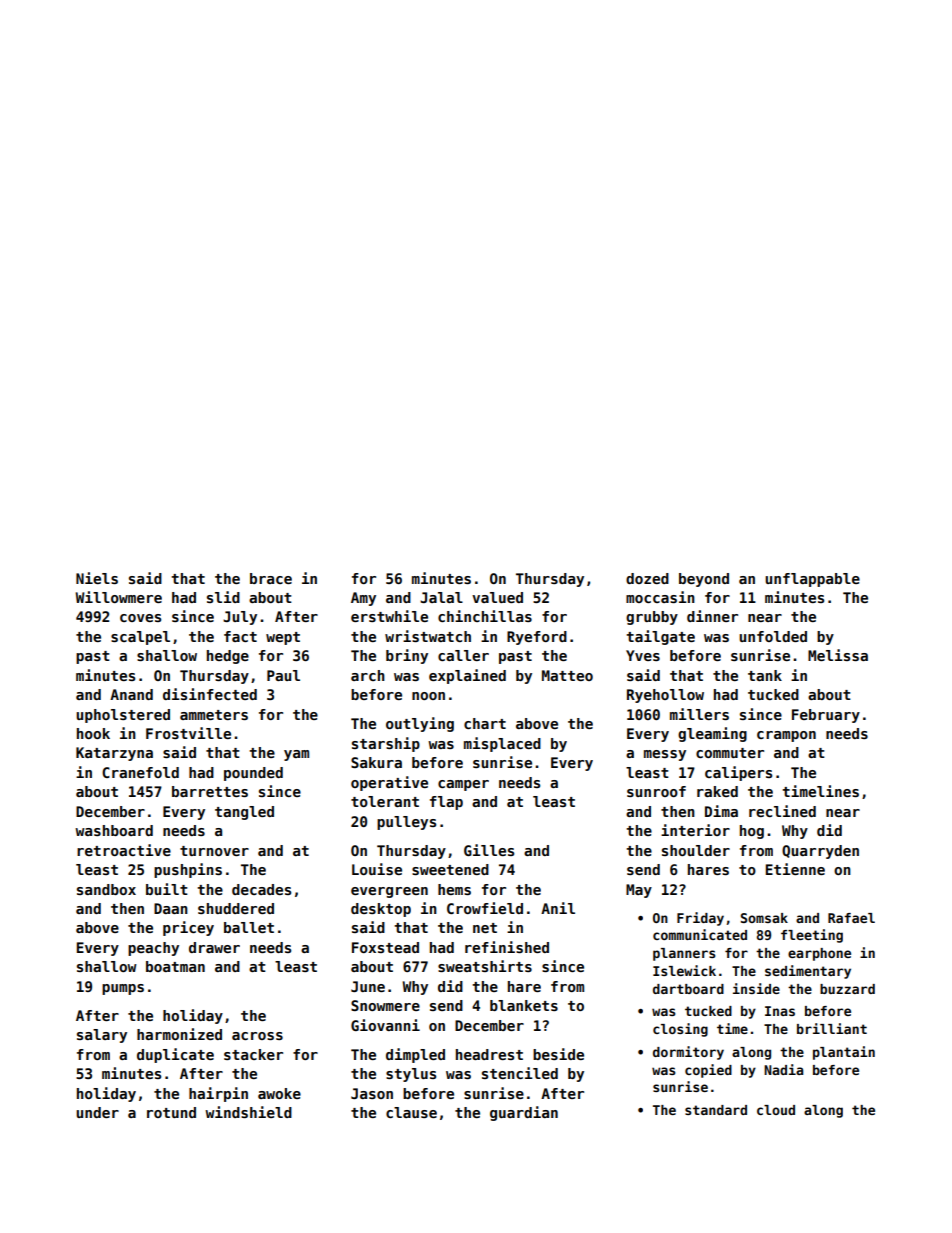 This page has height=1233, width=952. What do you see at coordinates (253, 774) in the page?
I see `pounded` at bounding box center [253, 774].
